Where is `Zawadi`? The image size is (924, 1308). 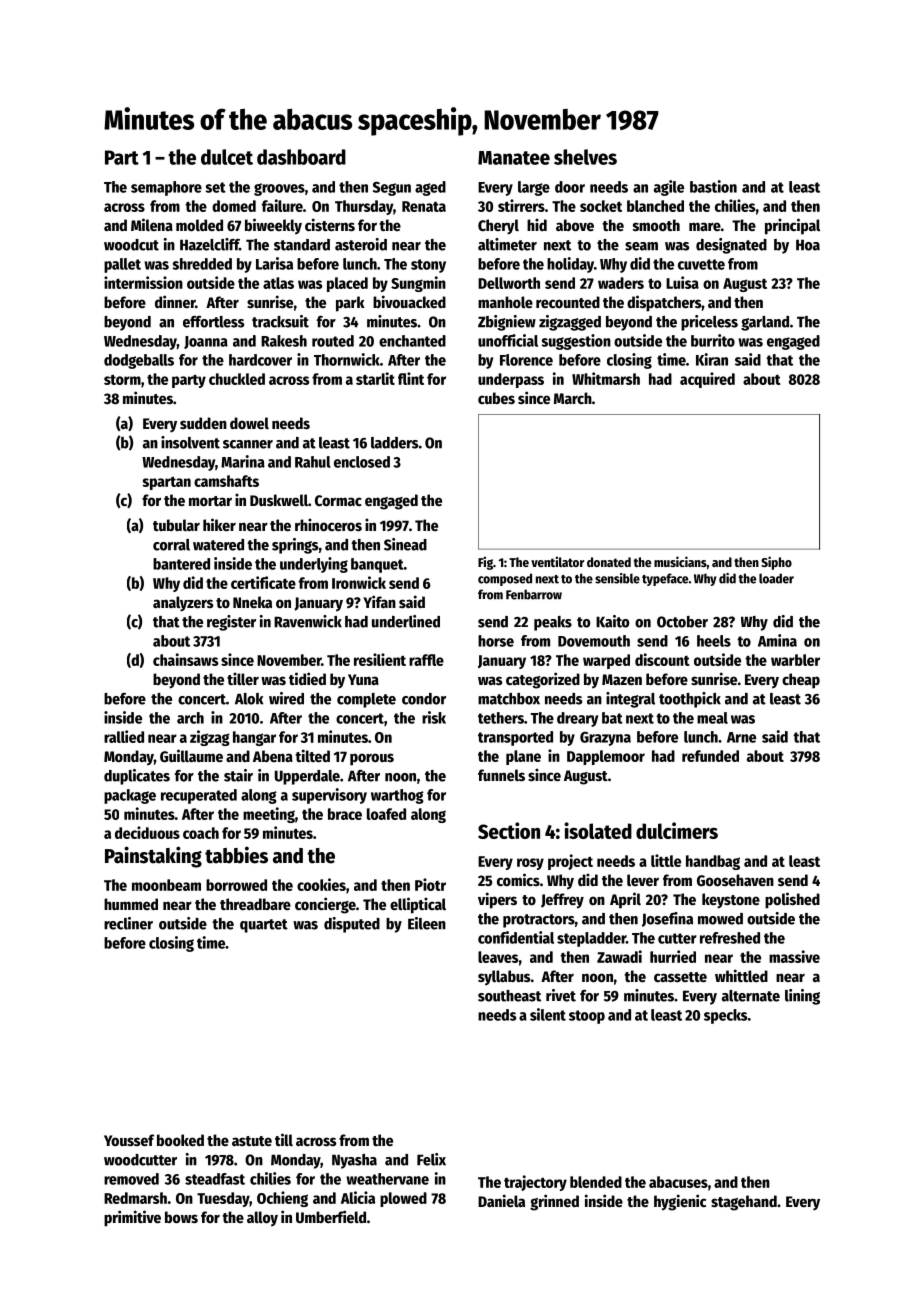
Zawadi is located at coordinates (619, 956).
